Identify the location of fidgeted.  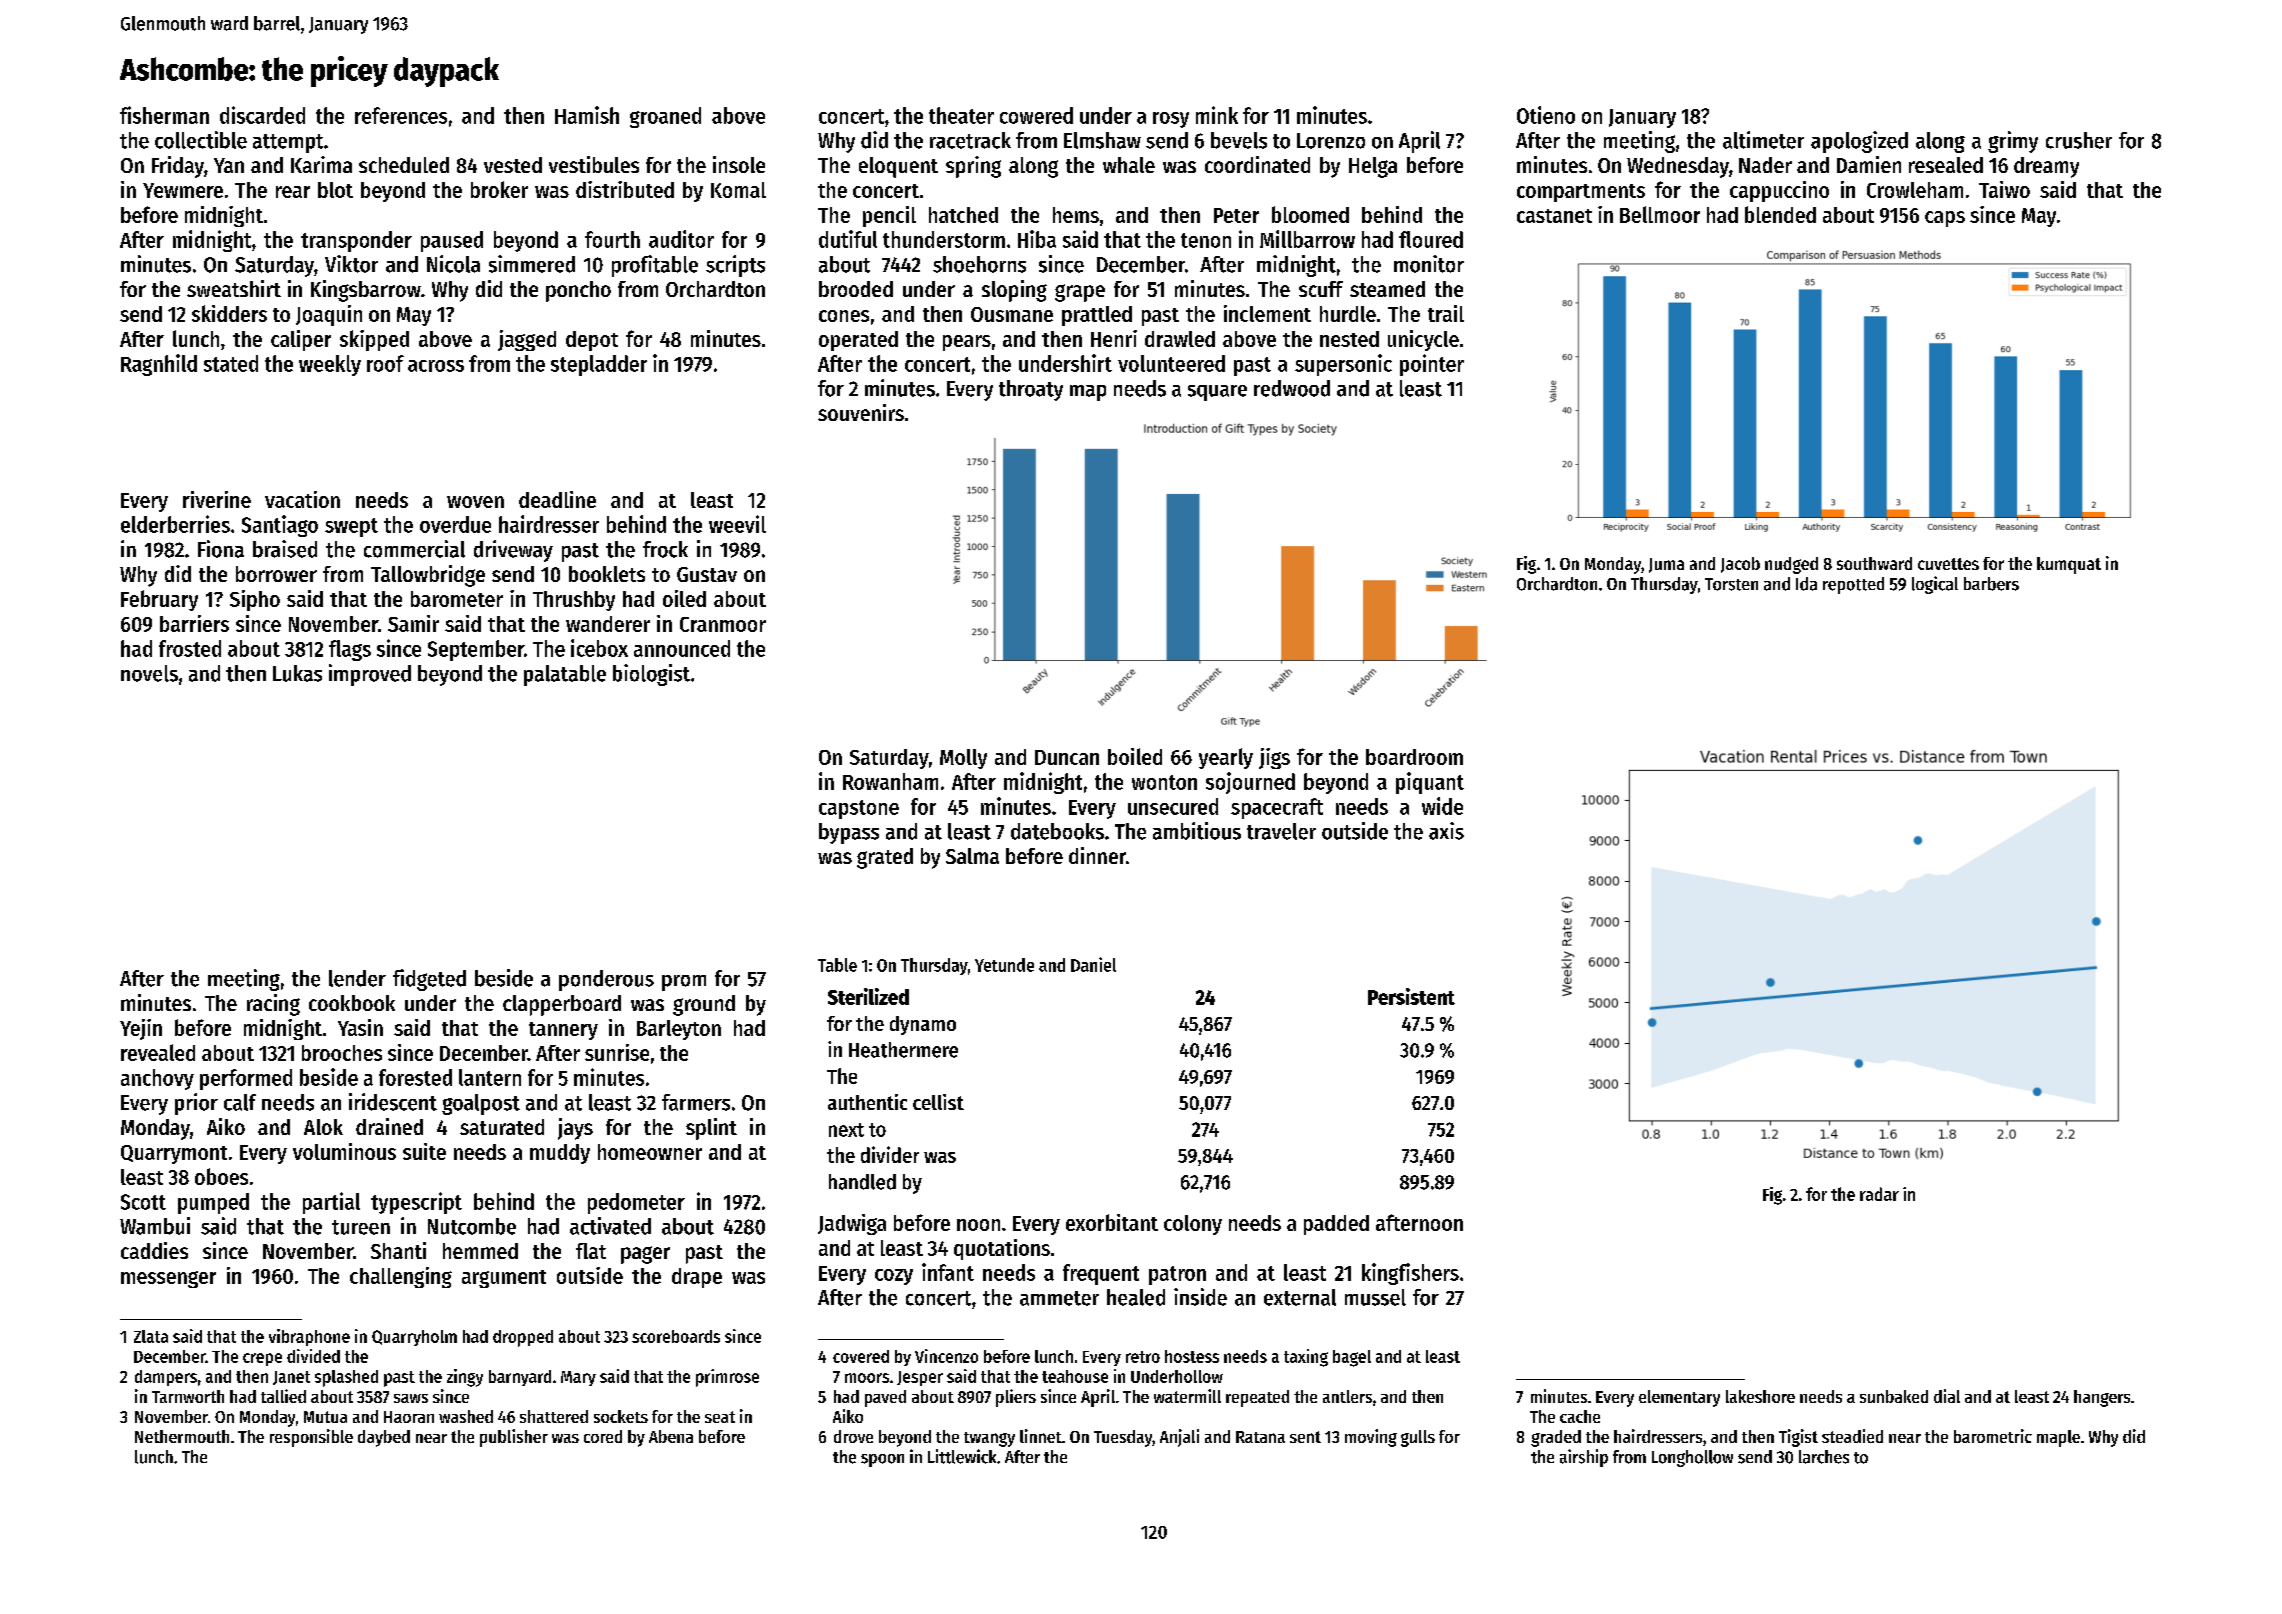
(429, 980).
